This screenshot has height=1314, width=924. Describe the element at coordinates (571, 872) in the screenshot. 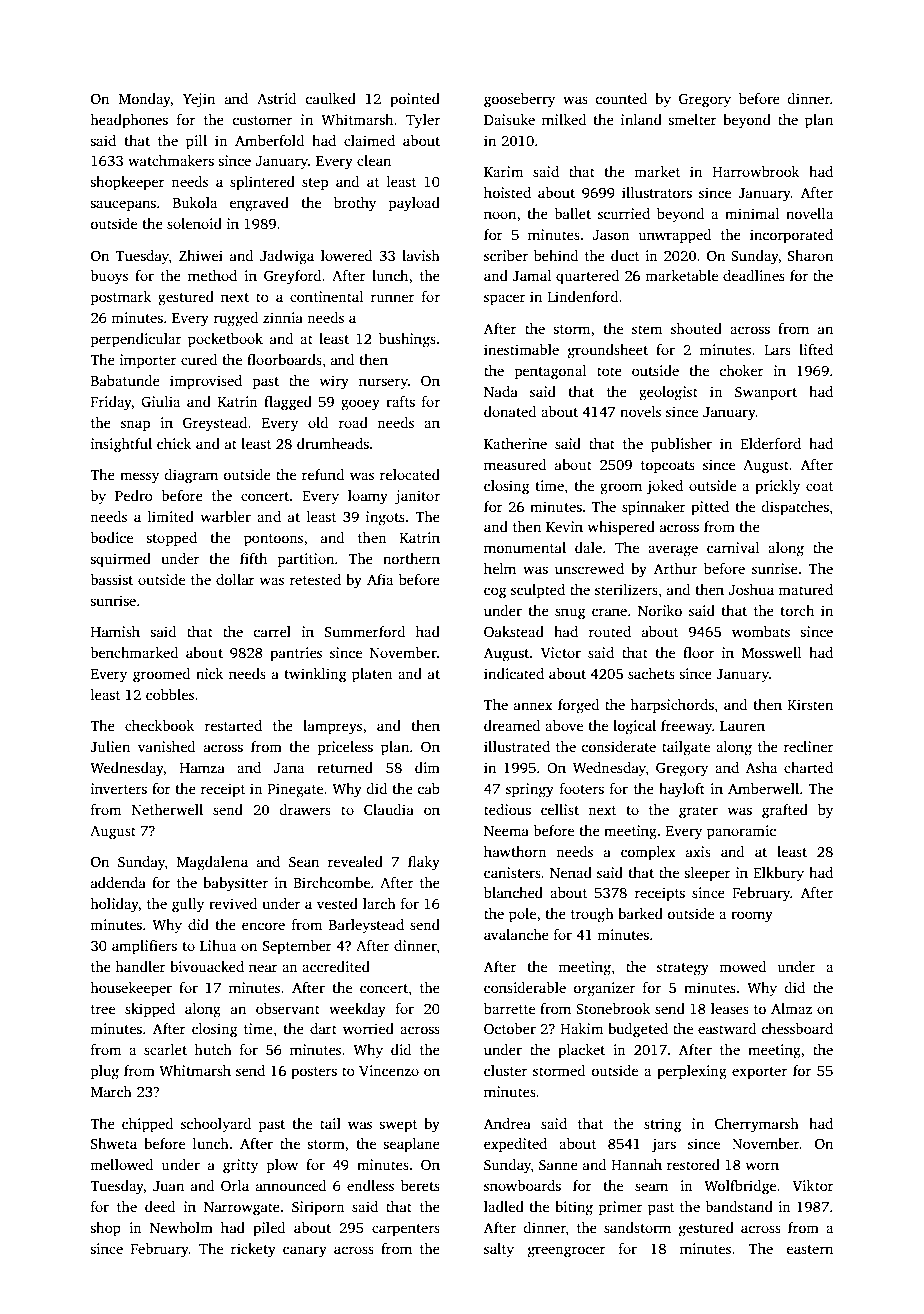

I see `Nenad` at that location.
